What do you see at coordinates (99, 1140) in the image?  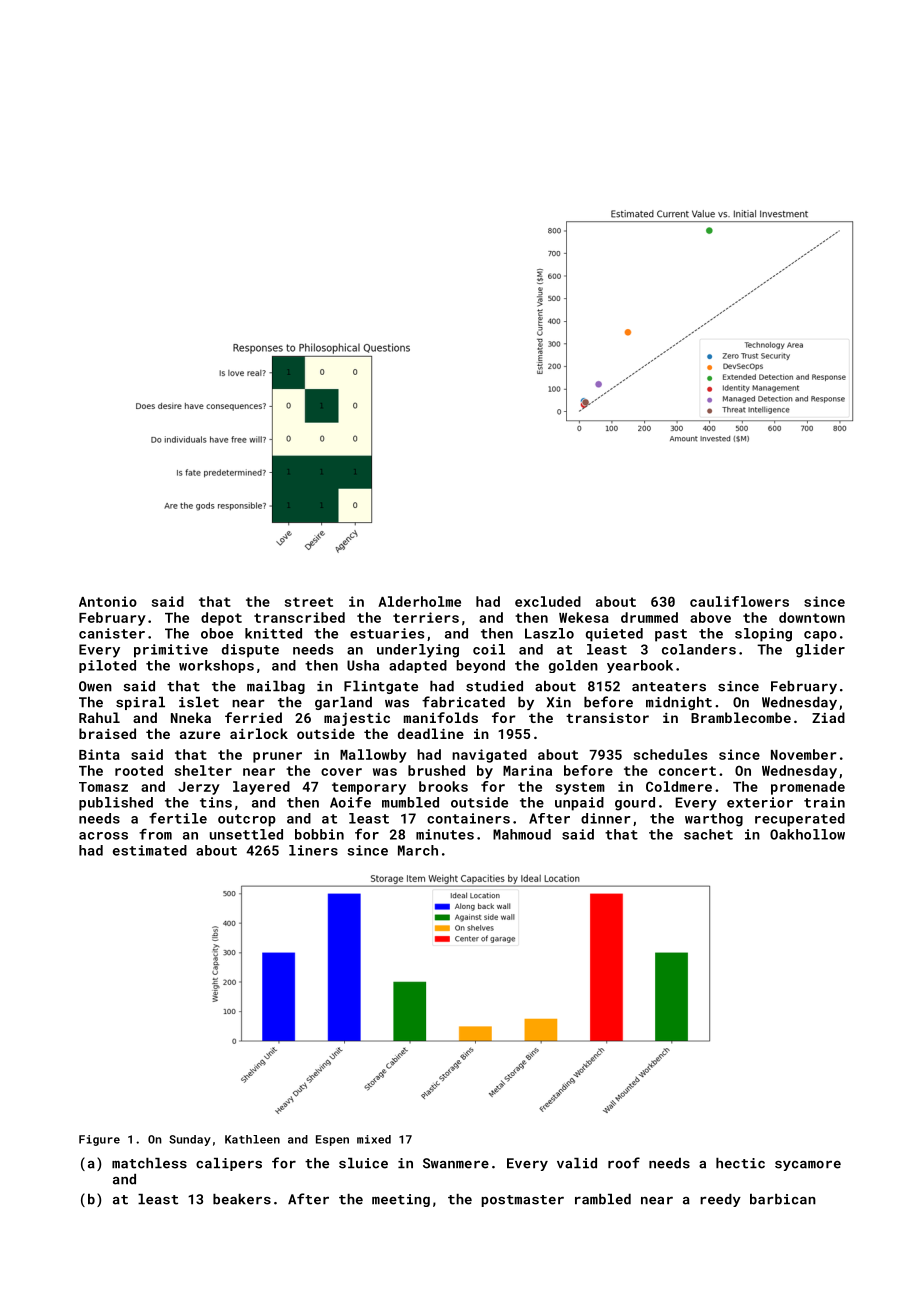 I see `Figure` at bounding box center [99, 1140].
